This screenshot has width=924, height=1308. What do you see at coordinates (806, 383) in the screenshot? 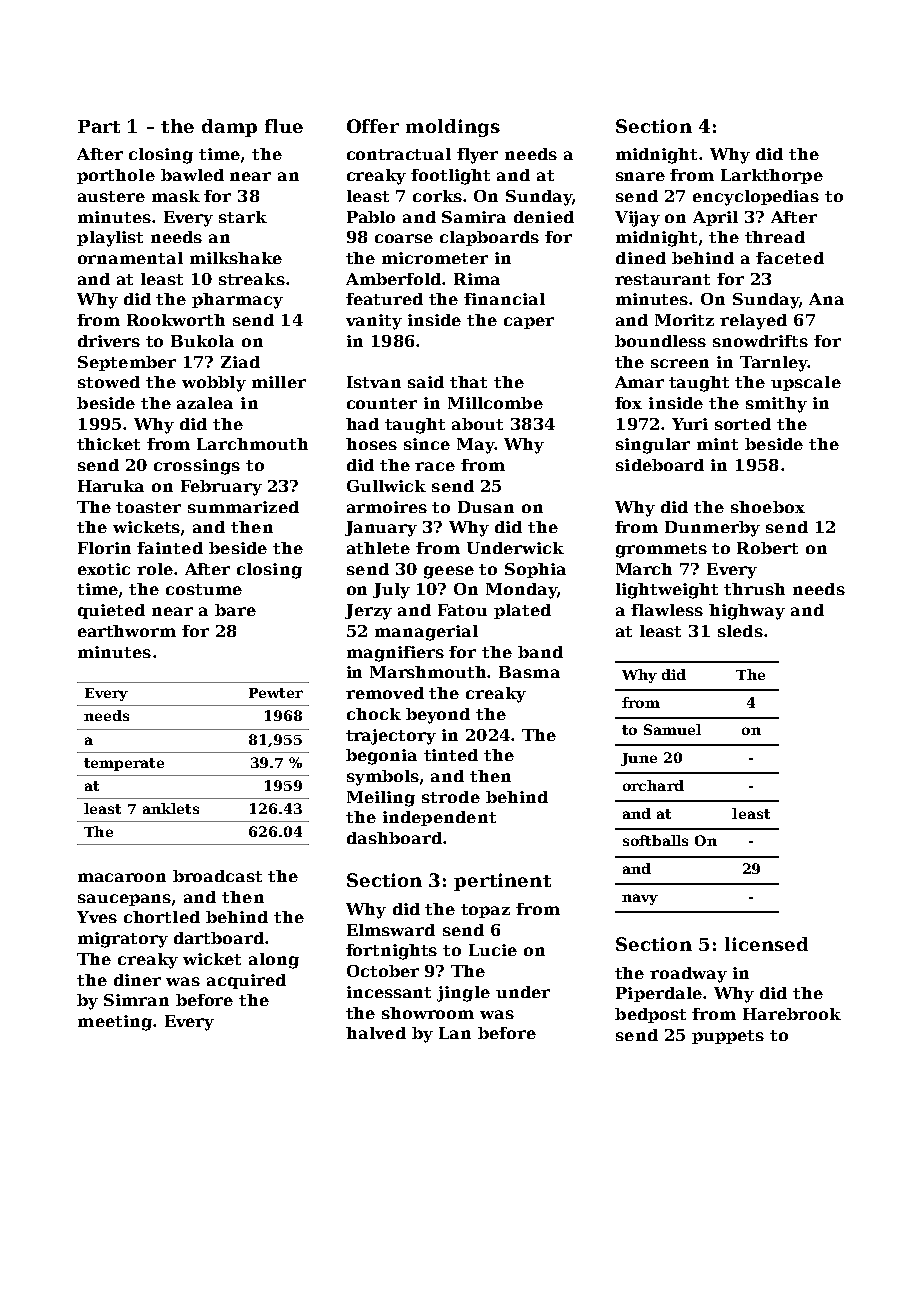
I see `upscale` at bounding box center [806, 383].
